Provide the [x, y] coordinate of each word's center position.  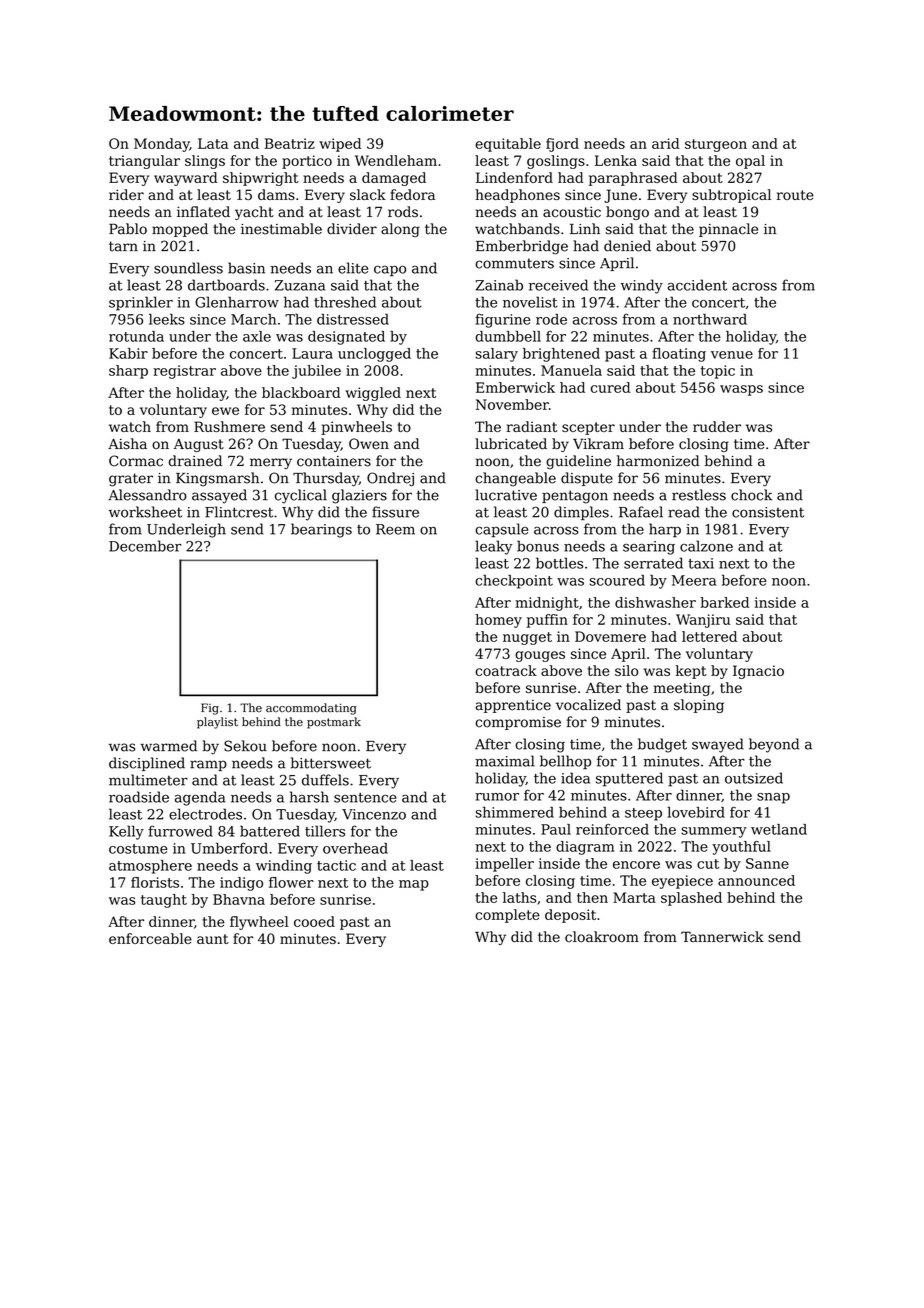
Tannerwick [722, 937]
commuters [514, 263]
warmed [169, 746]
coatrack [506, 670]
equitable [508, 145]
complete [507, 916]
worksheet [145, 512]
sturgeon [716, 145]
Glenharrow [237, 302]
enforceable [150, 938]
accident [697, 285]
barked [724, 602]
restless [699, 495]
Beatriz [290, 143]
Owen [369, 444]
